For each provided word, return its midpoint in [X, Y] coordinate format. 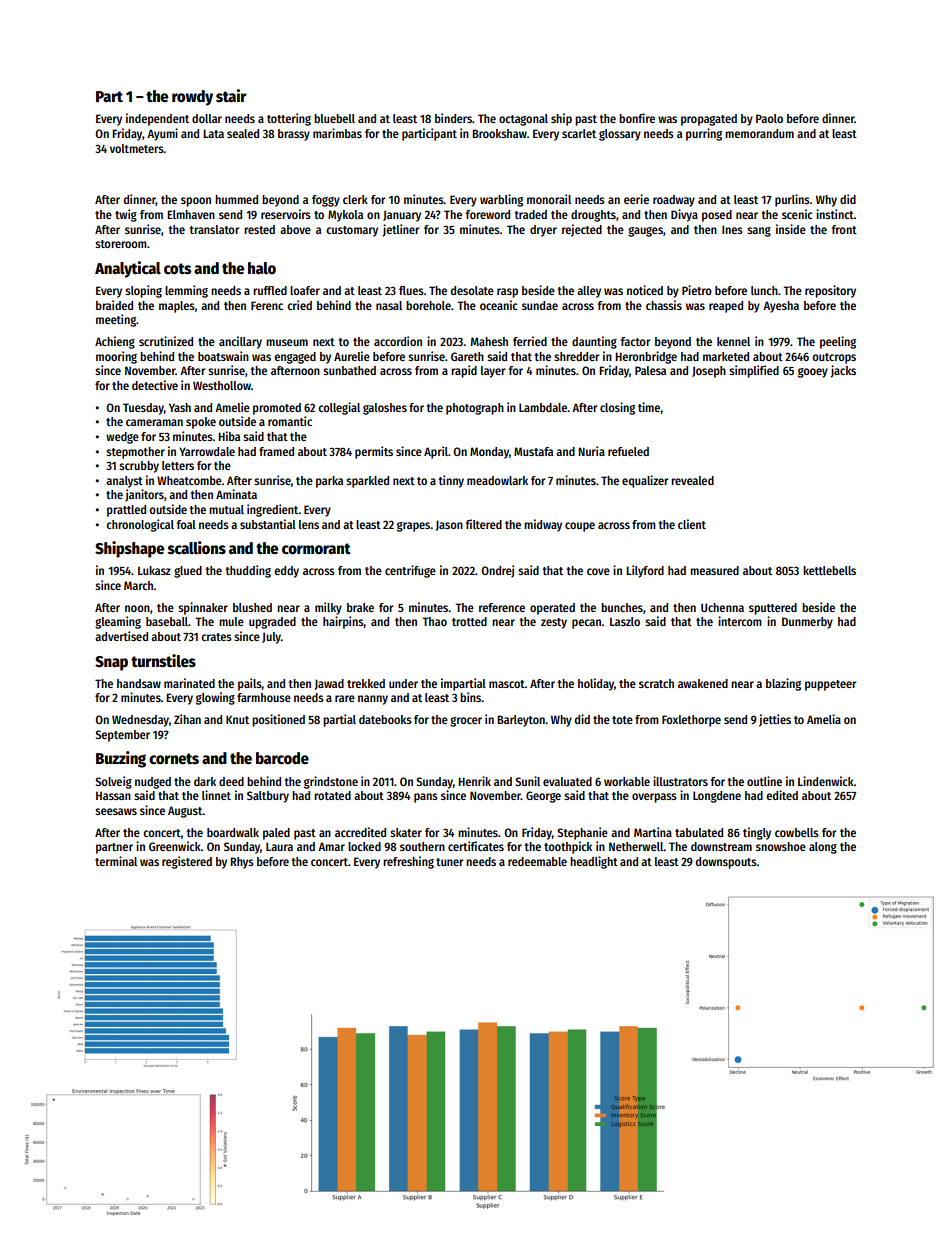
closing [617, 408]
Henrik [474, 781]
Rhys [242, 863]
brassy [294, 135]
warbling [501, 200]
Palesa [650, 370]
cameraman [154, 422]
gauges [645, 232]
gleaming [118, 622]
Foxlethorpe [691, 721]
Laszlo [625, 621]
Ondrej [497, 571]
